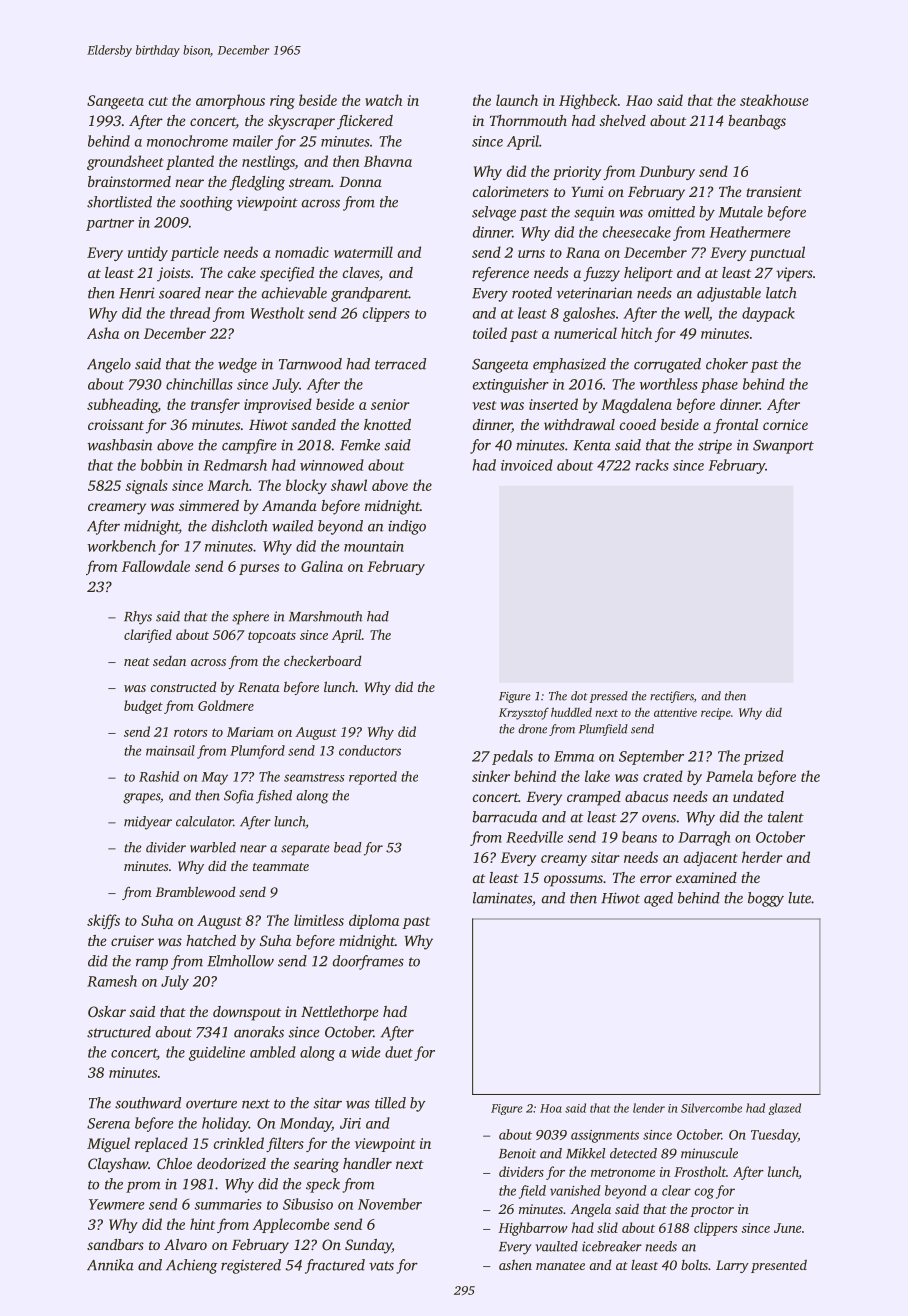 The width and height of the image is (908, 1316). I want to click on shortlisted, so click(119, 202).
